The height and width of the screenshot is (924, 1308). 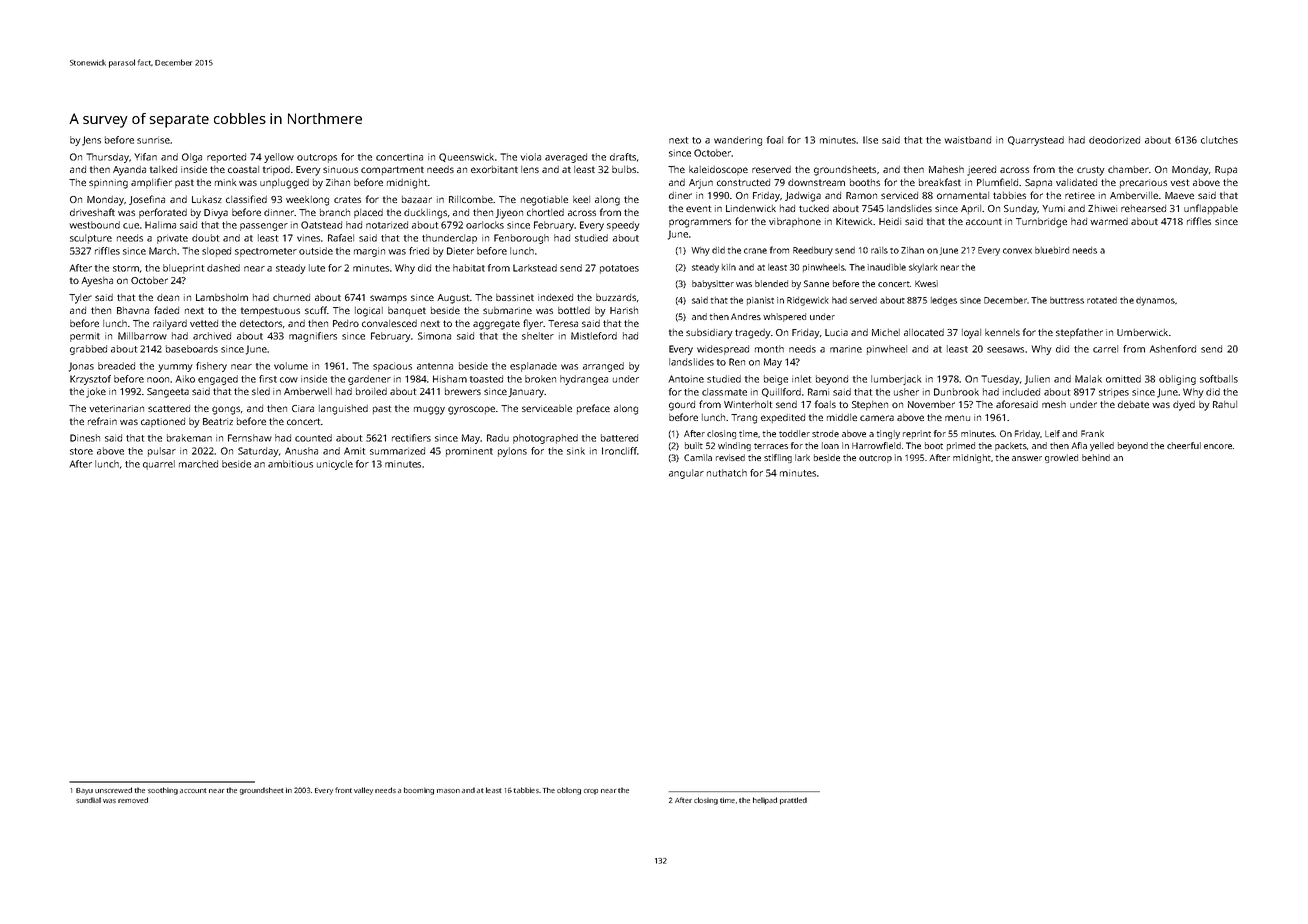 What do you see at coordinates (343, 790) in the screenshot?
I see `front` at bounding box center [343, 790].
